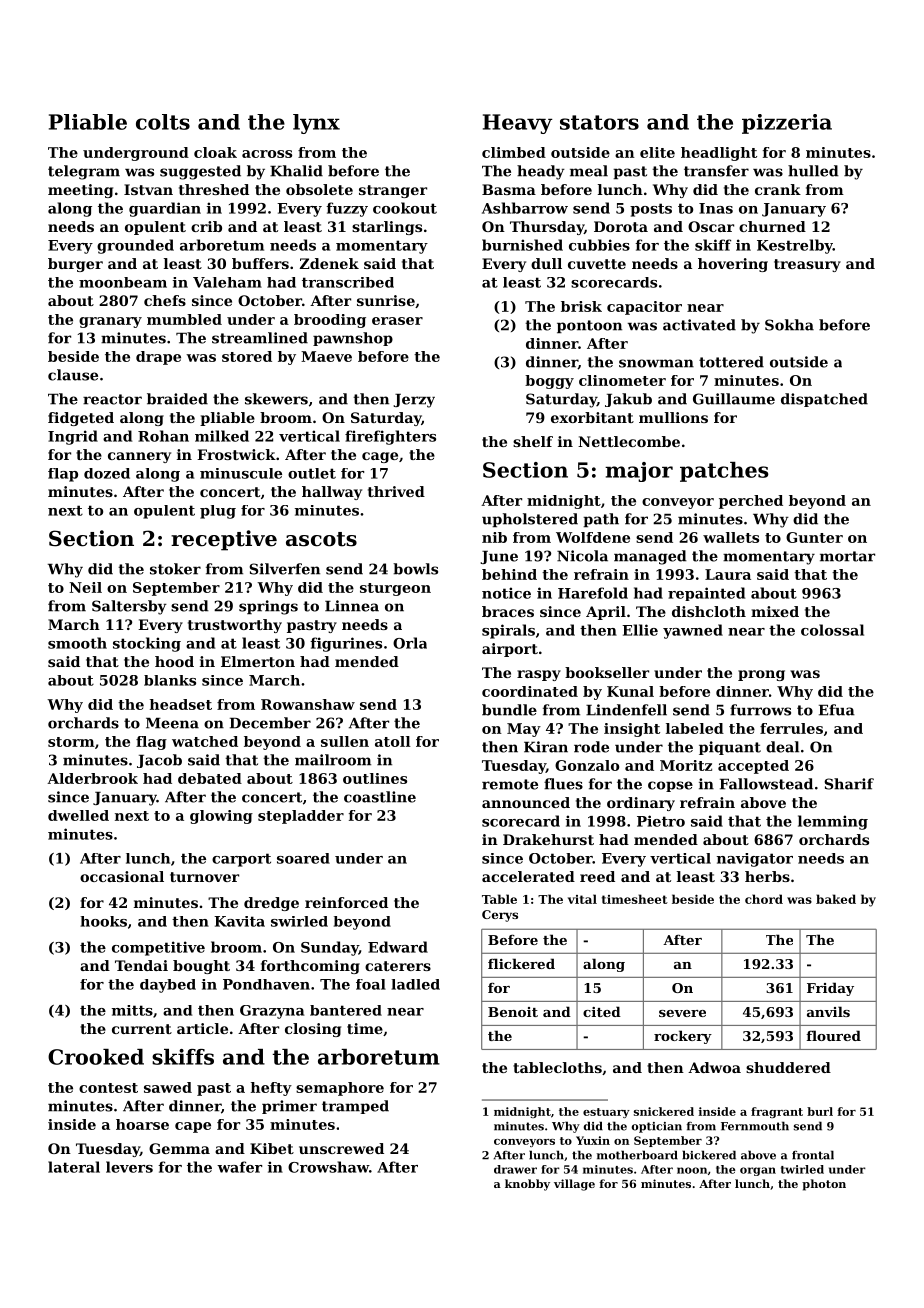  Describe the element at coordinates (787, 124) in the document. I see `pizzeria` at that location.
